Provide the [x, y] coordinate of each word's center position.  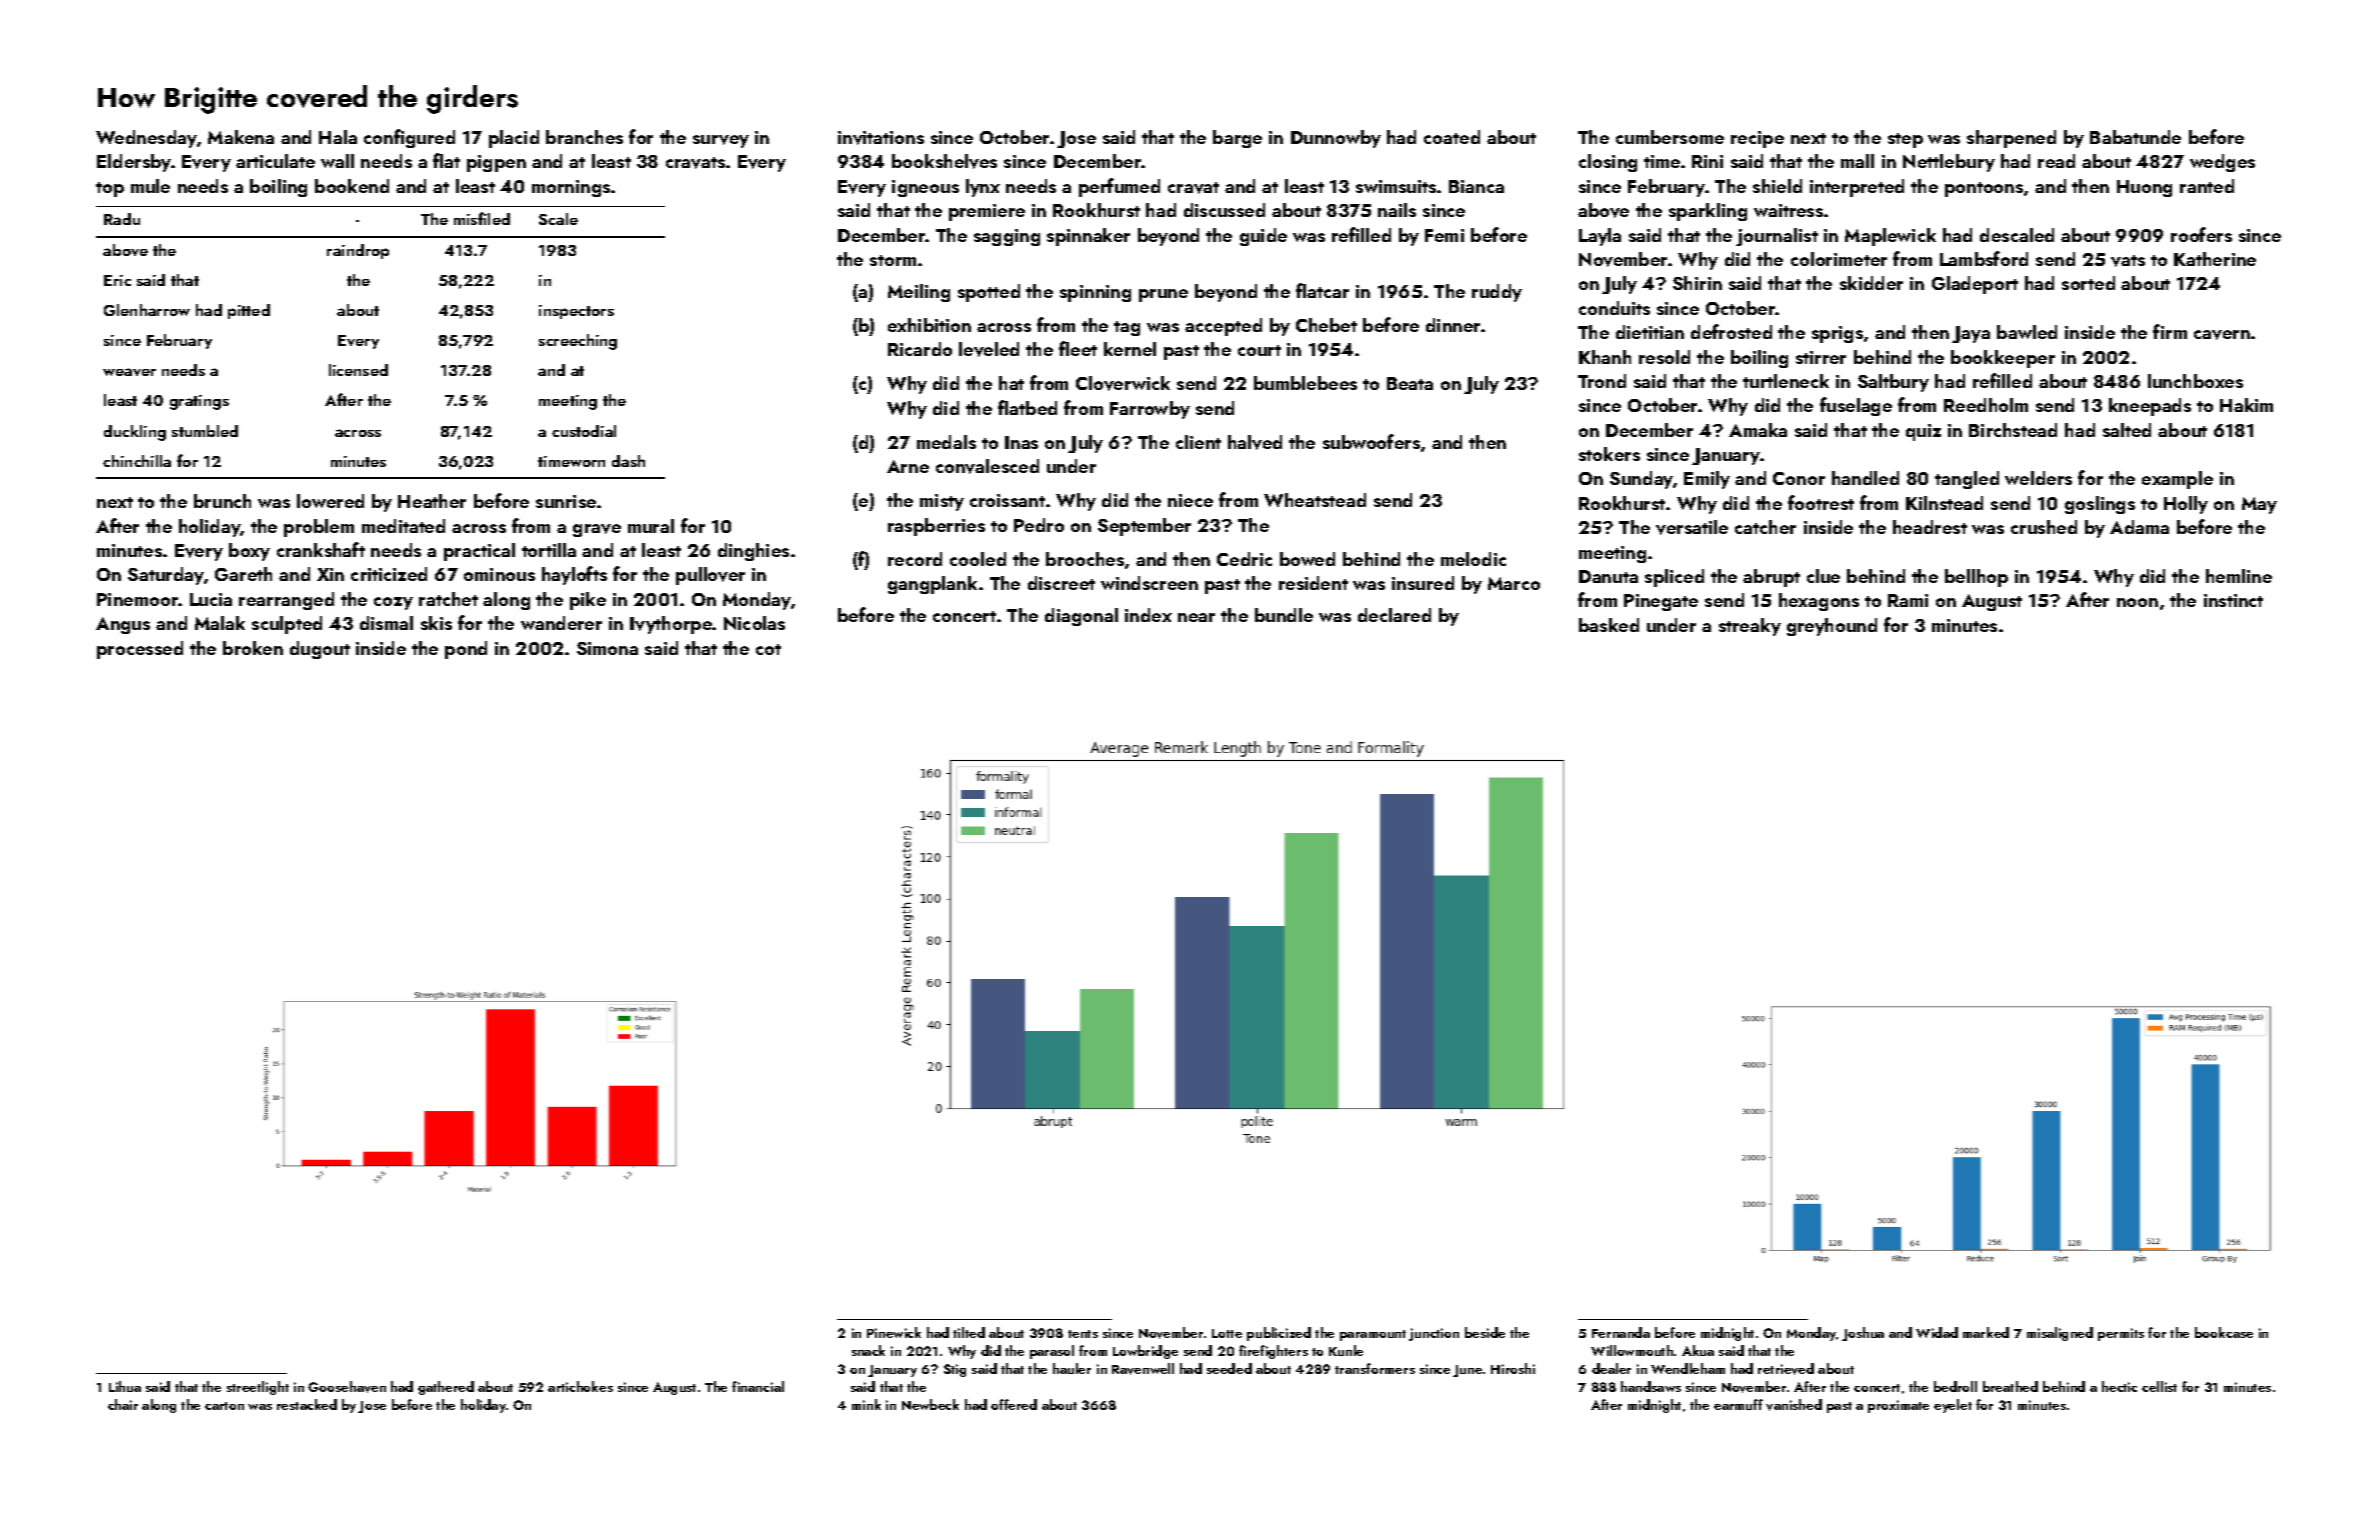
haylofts [574, 575]
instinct [2233, 600]
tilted [969, 1332]
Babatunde [2135, 137]
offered [1014, 1404]
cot [768, 649]
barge [1237, 139]
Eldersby [134, 163]
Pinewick [894, 1332]
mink [866, 1404]
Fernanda [1621, 1332]
